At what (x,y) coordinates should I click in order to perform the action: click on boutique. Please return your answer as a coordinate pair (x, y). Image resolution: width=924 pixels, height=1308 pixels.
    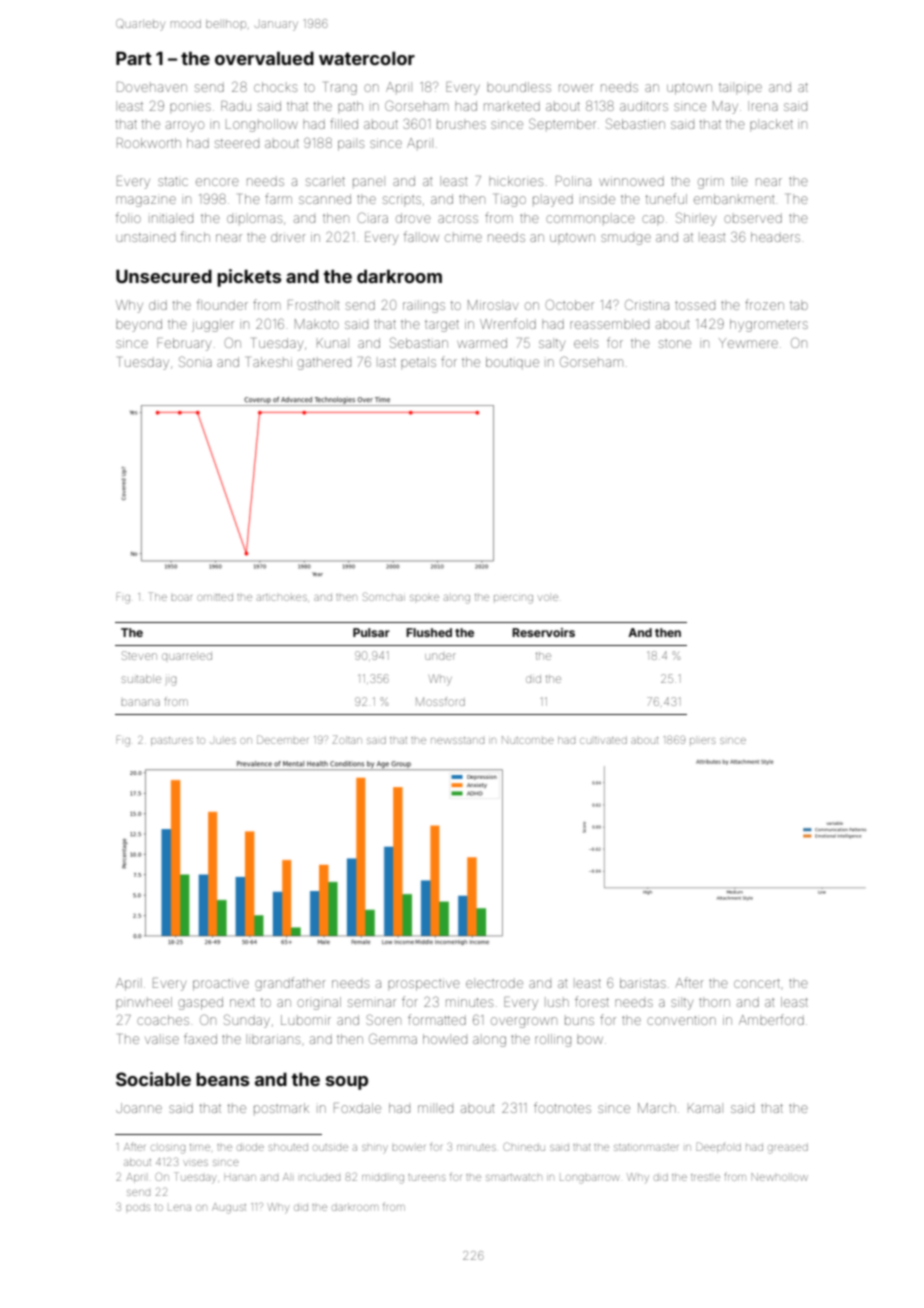
    Looking at the image, I should click on (512, 363).
